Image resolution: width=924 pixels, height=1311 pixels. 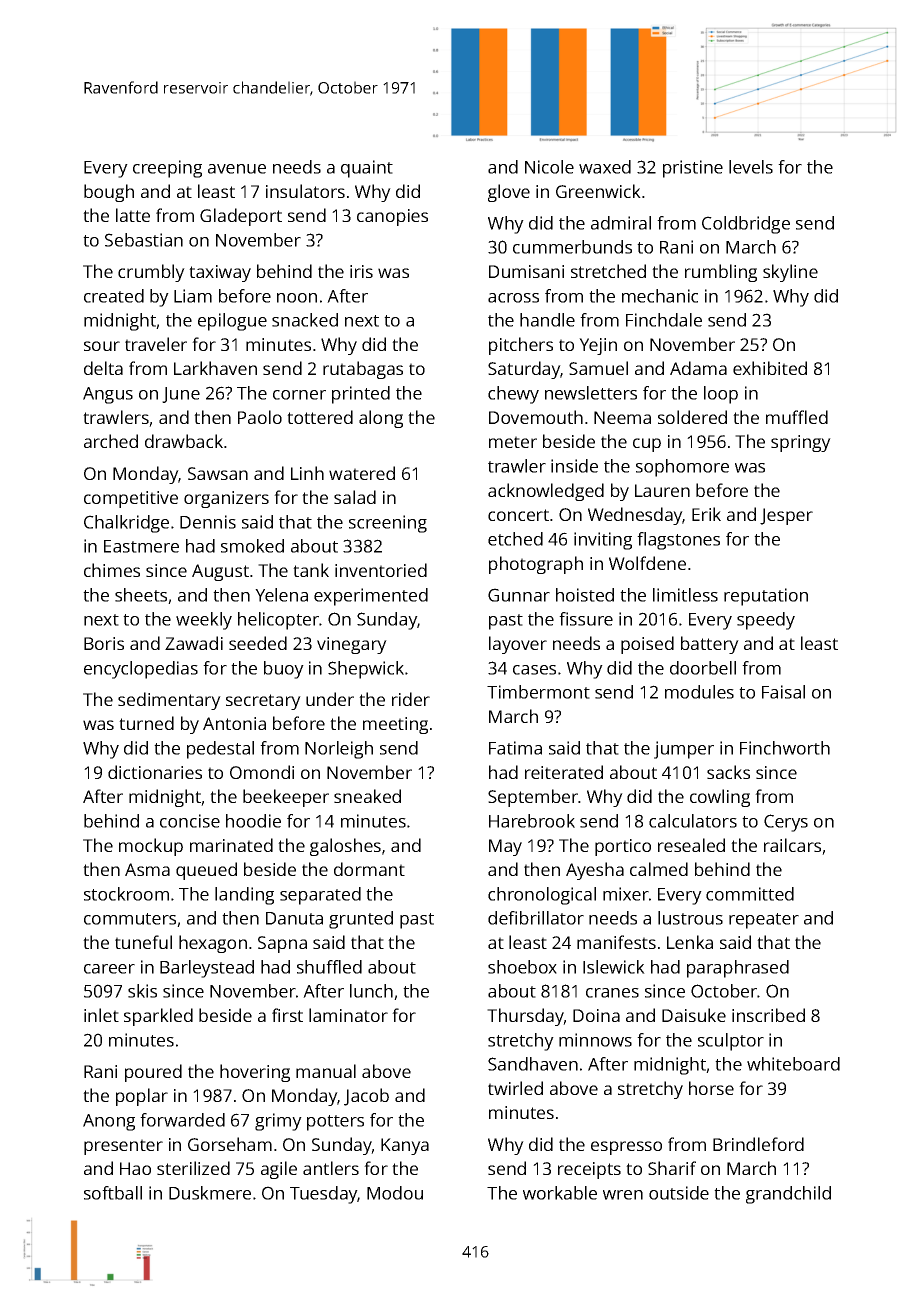 I want to click on glove, so click(x=509, y=193).
